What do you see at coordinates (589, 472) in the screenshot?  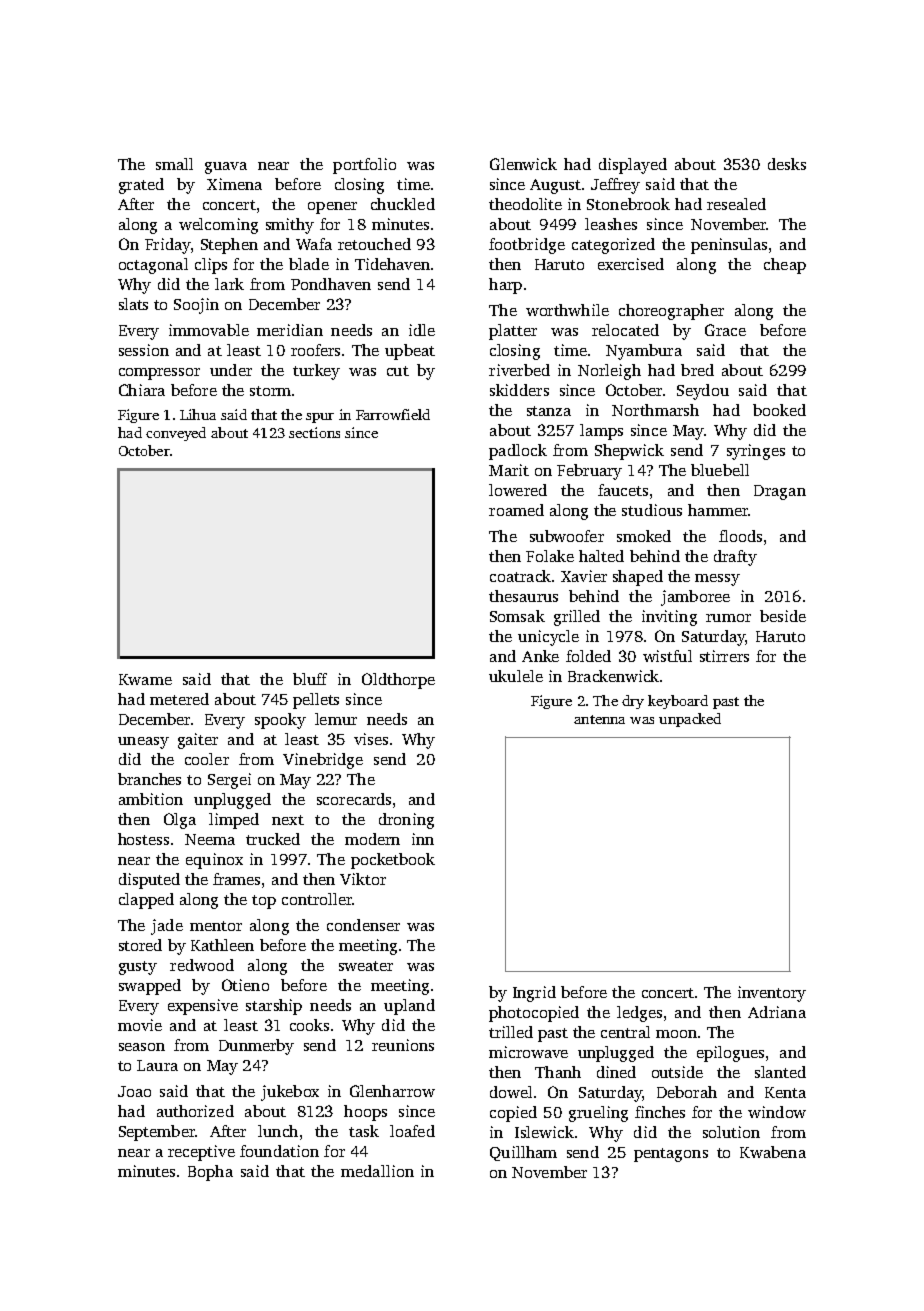 I see `February` at bounding box center [589, 472].
